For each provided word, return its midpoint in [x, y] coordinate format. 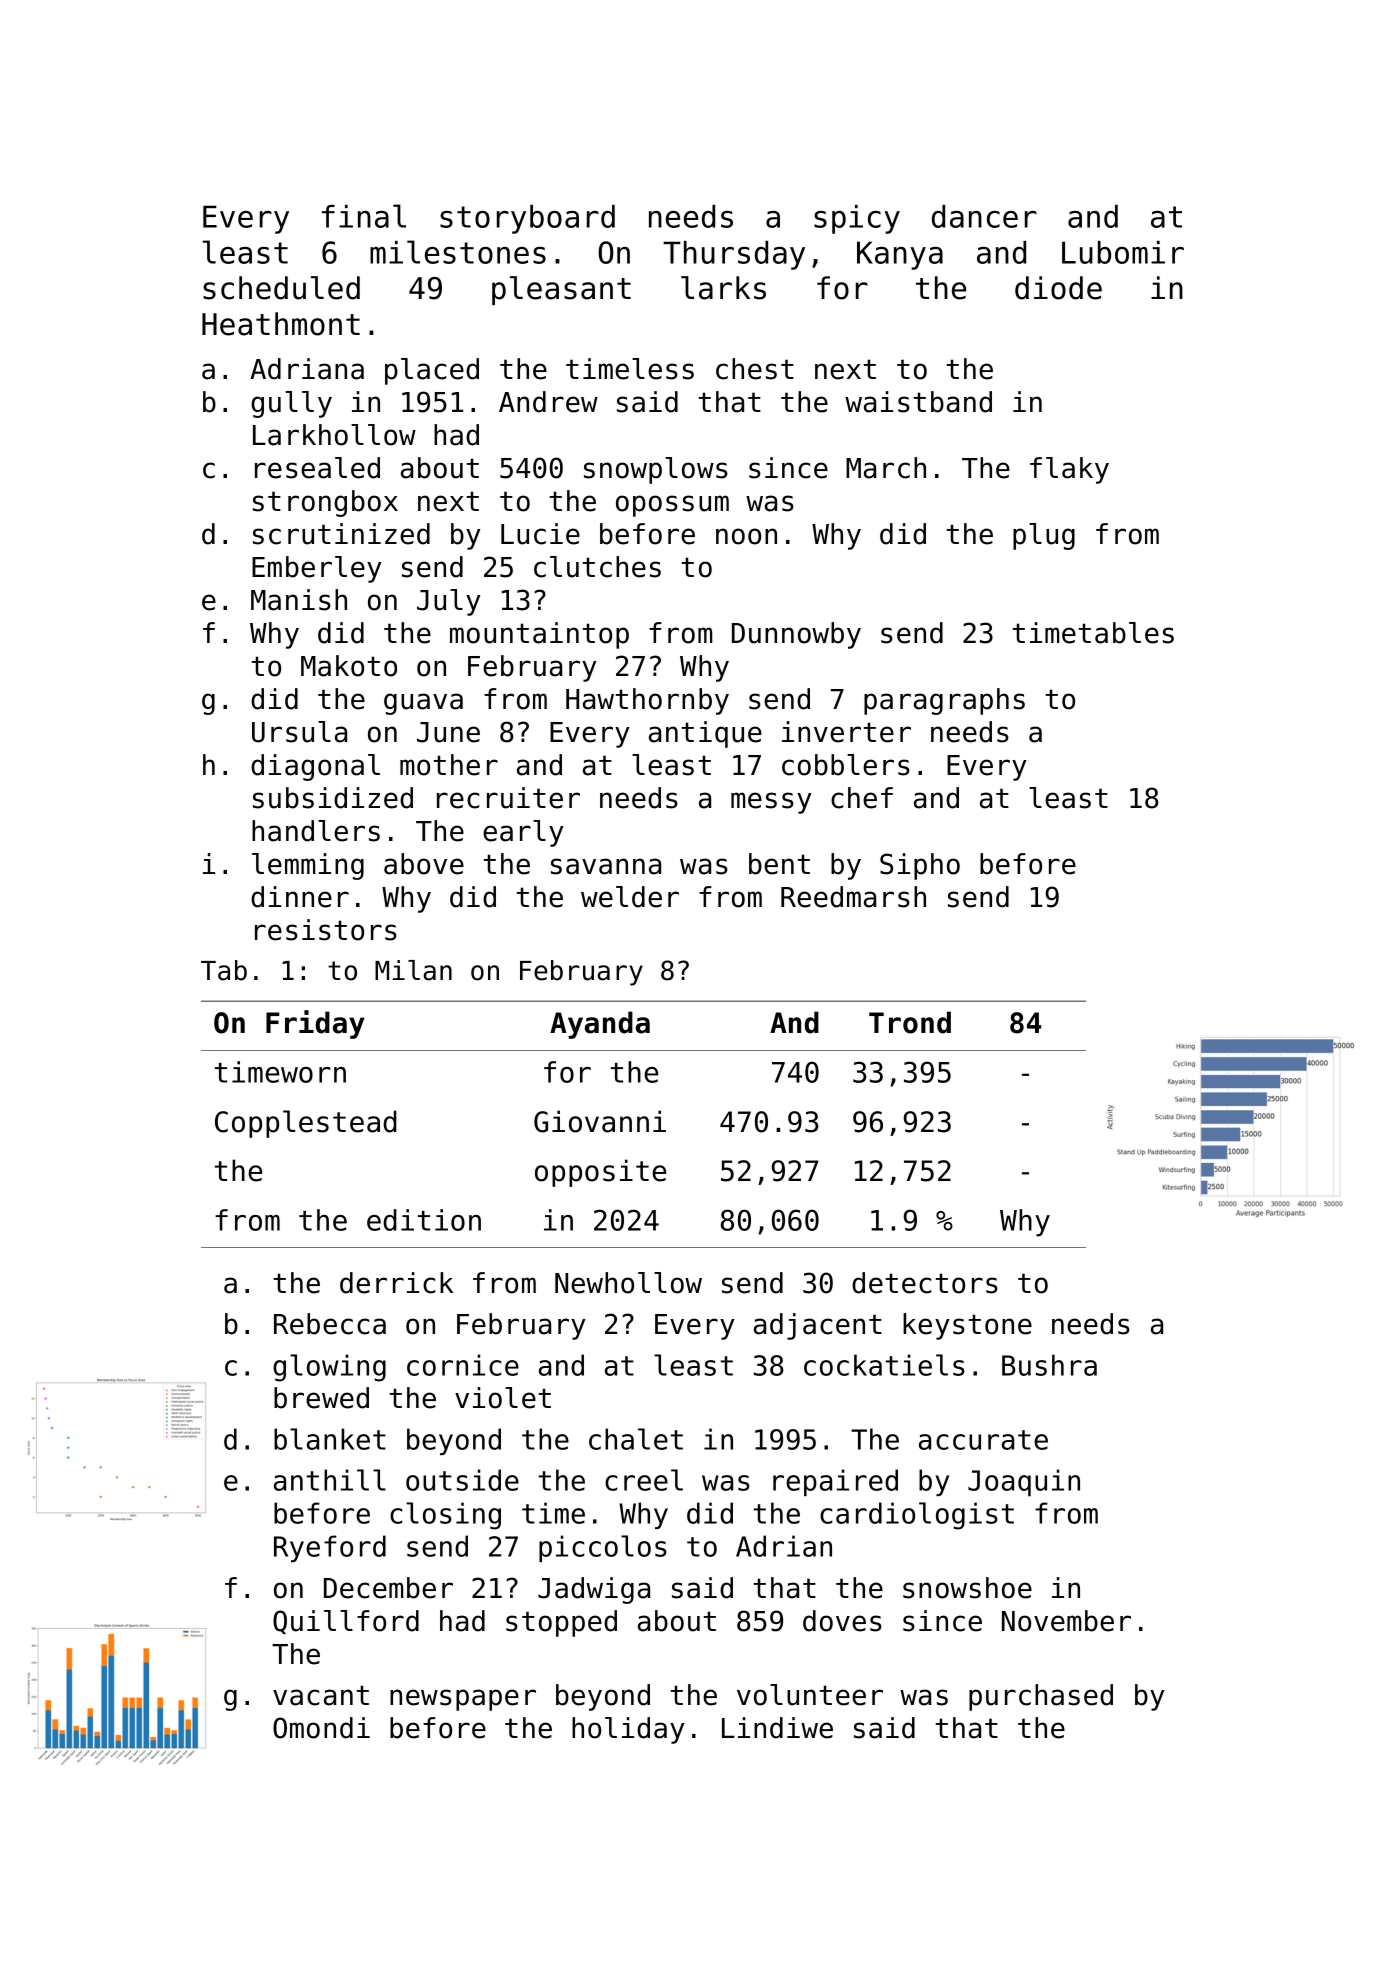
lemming [308, 866]
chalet [636, 1439]
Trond [910, 1022]
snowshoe [967, 1588]
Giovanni [600, 1121]
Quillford [346, 1622]
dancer [984, 216]
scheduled [281, 288]
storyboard [527, 219]
